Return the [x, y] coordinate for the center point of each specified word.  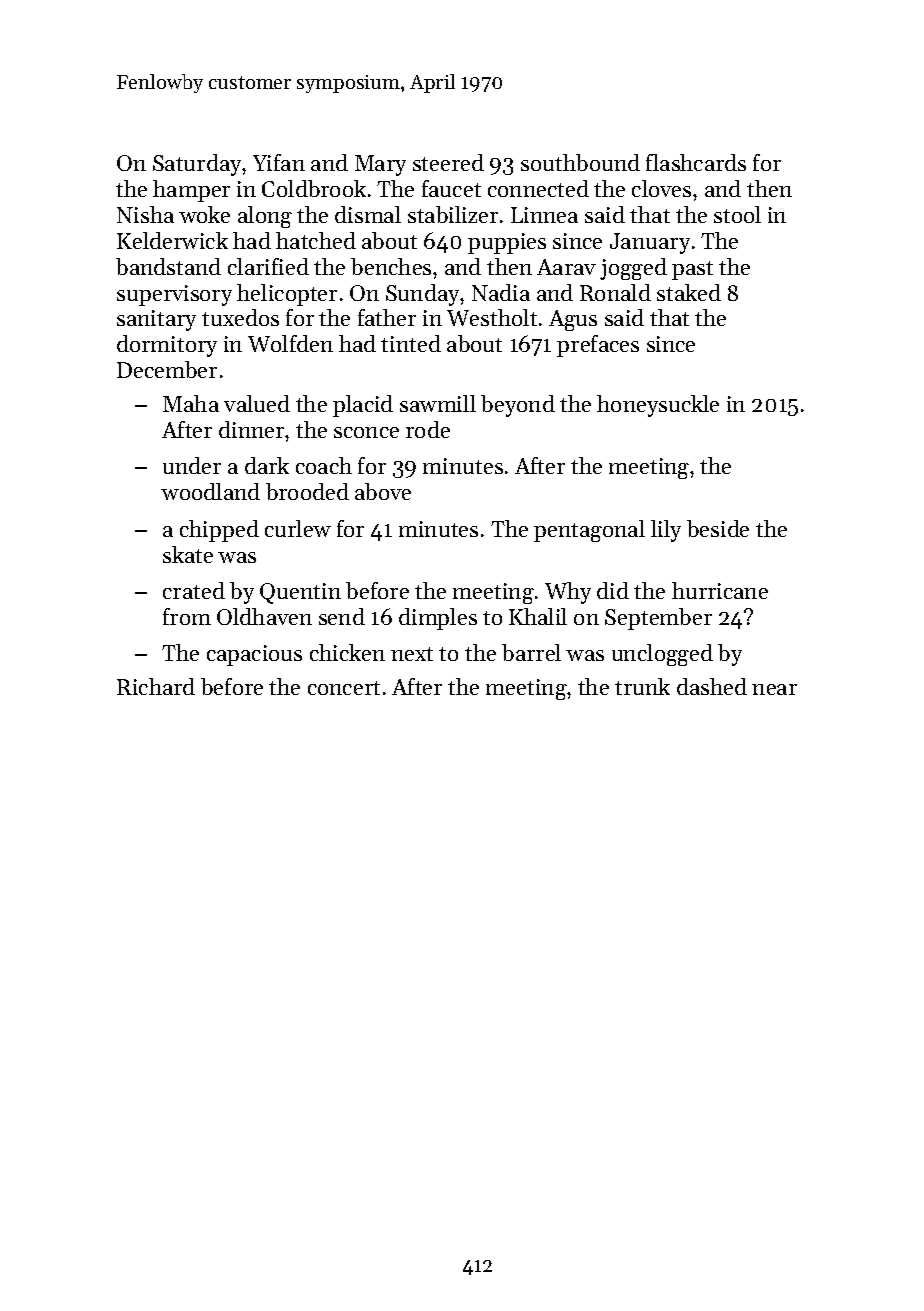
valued [257, 403]
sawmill [438, 403]
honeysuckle [658, 406]
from [187, 616]
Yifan [279, 162]
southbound [580, 162]
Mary [380, 165]
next [412, 654]
